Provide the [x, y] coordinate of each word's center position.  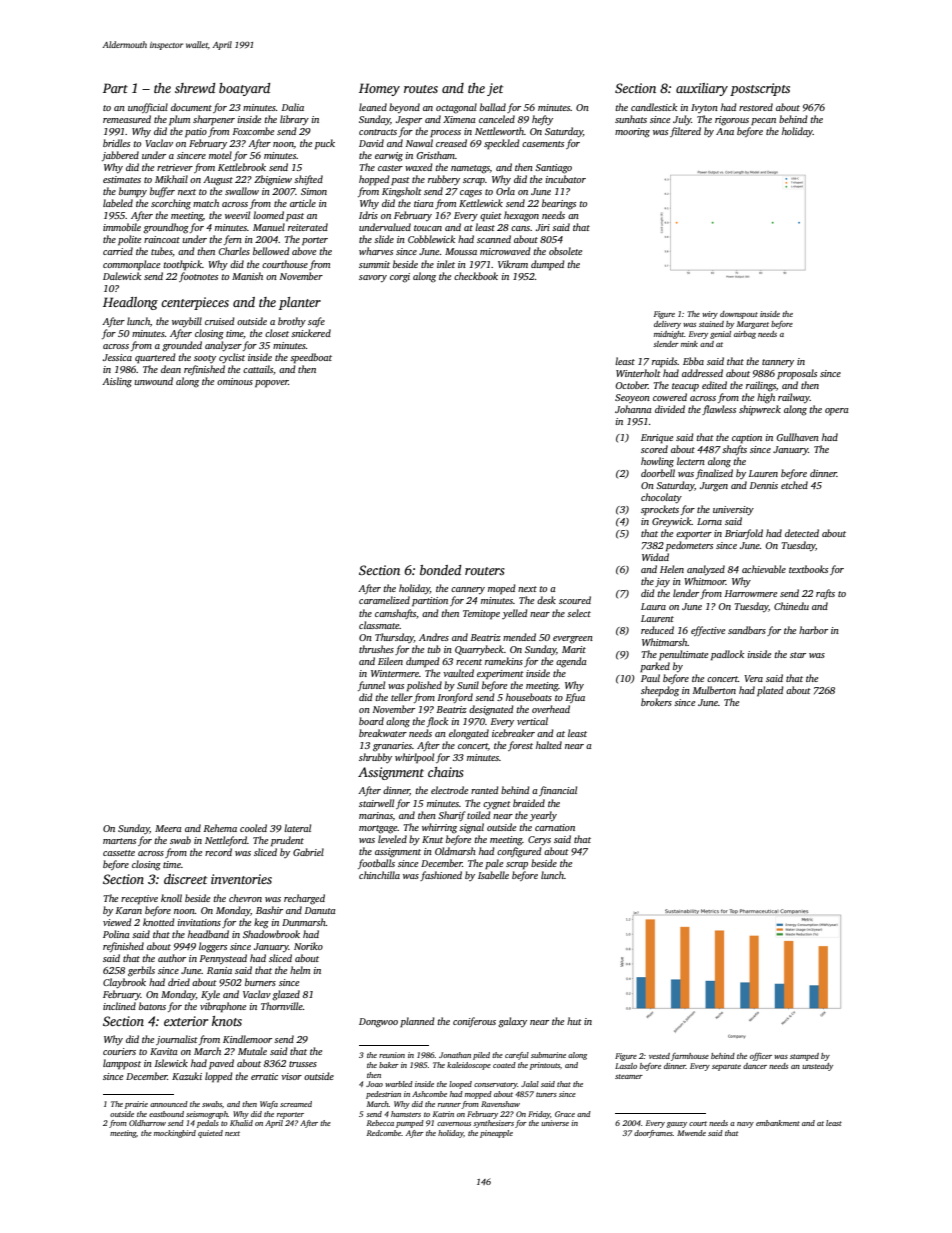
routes [421, 89]
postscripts [760, 89]
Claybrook [124, 983]
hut [574, 1021]
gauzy [676, 1125]
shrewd [195, 88]
